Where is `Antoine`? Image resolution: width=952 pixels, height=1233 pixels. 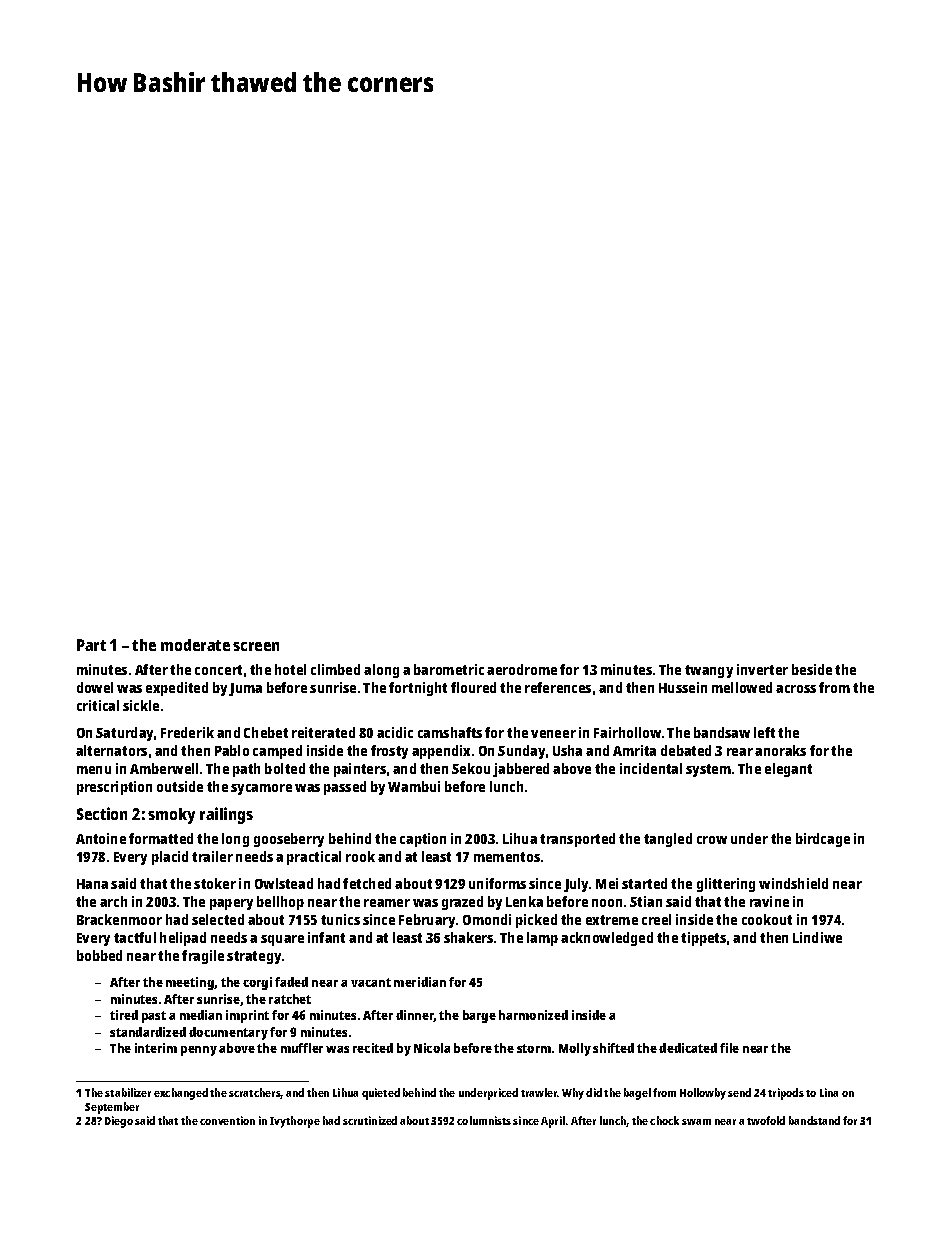 Antoine is located at coordinates (101, 838).
